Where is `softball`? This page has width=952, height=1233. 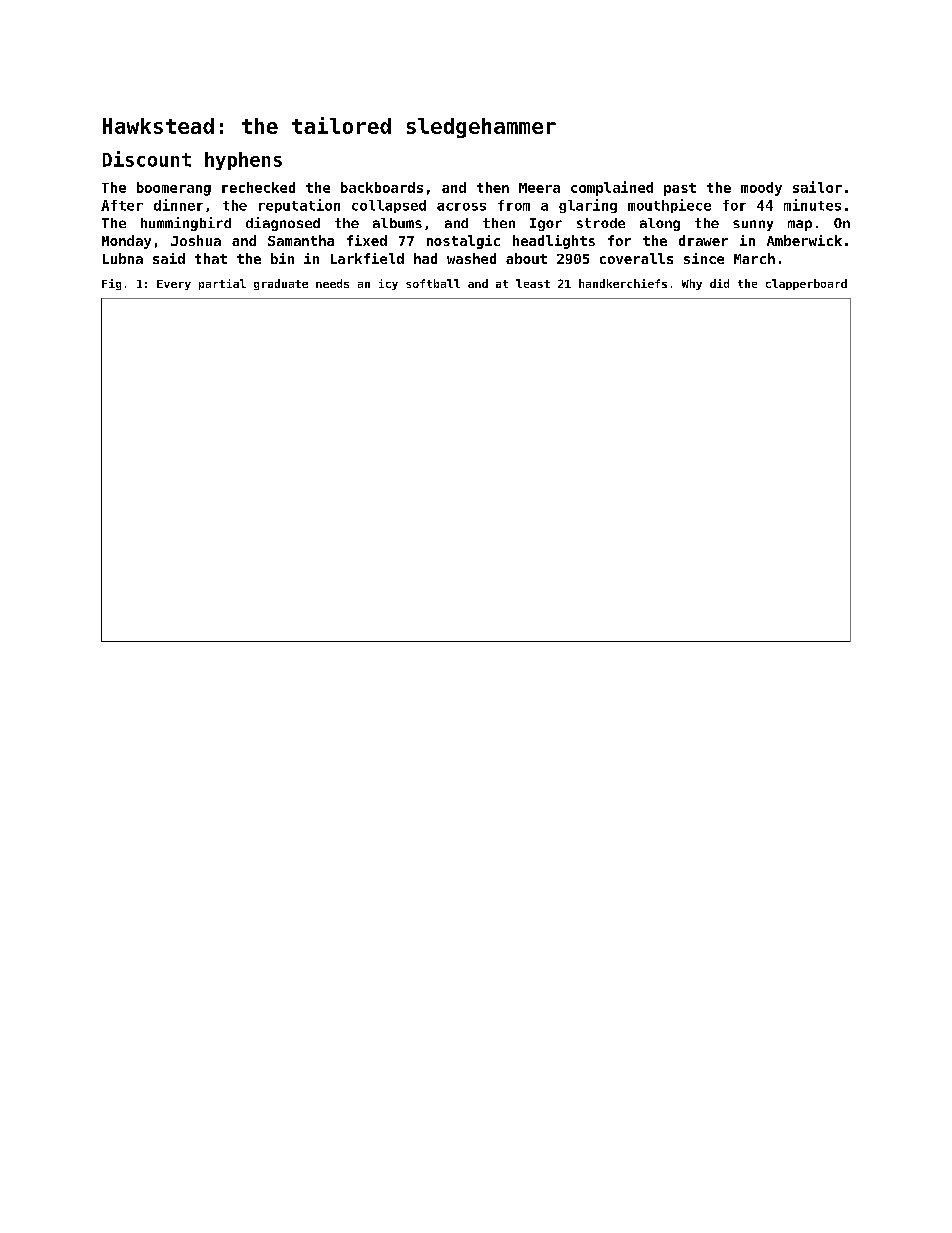
softball is located at coordinates (433, 283).
